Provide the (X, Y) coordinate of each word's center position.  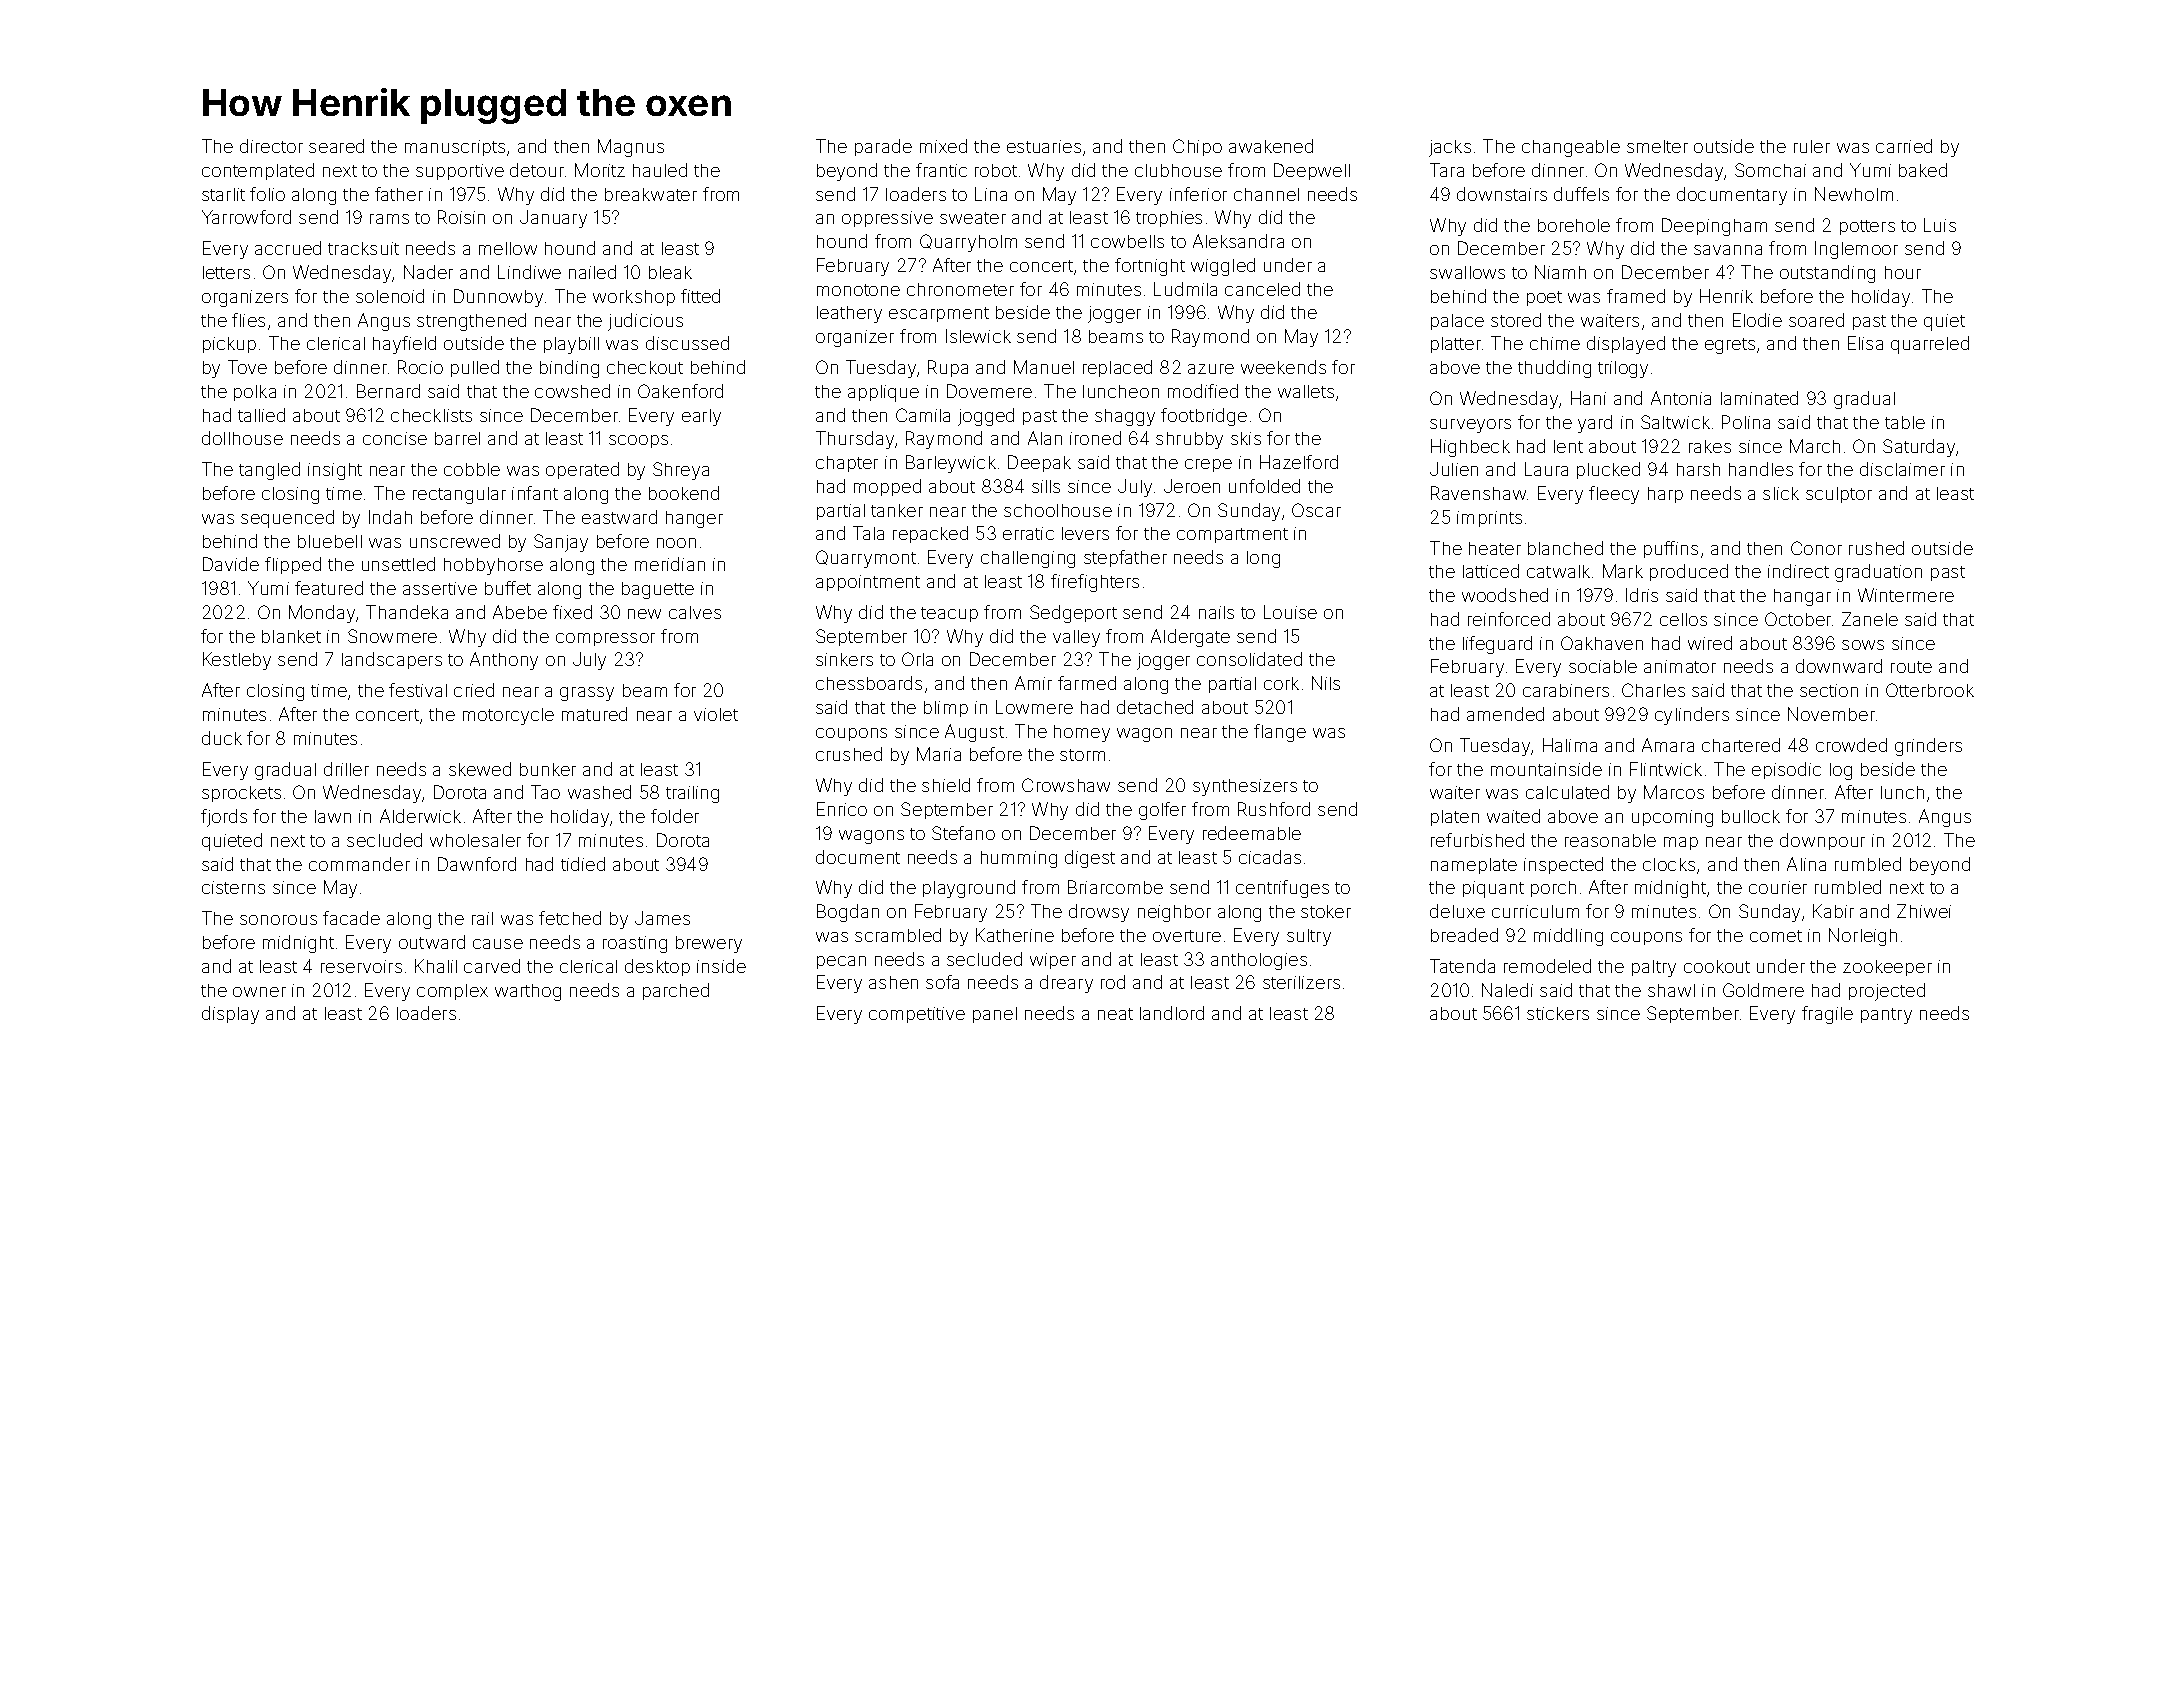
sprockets (241, 794)
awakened (1271, 146)
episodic (1786, 770)
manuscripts (455, 148)
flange (1280, 733)
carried (1904, 146)
